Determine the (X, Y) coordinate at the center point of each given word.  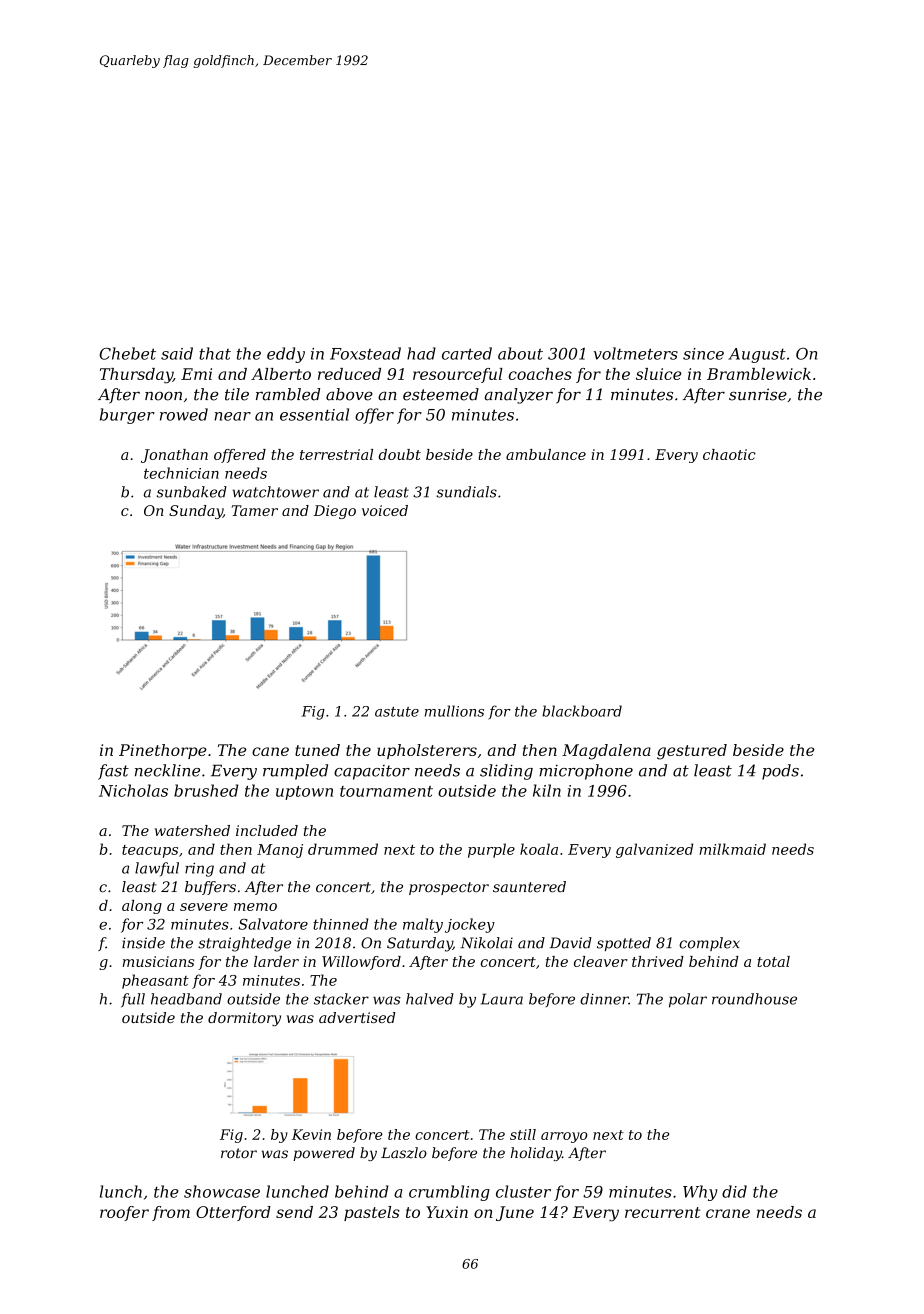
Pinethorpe (163, 751)
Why (700, 1193)
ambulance (546, 454)
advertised (357, 1017)
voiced (385, 510)
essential (314, 414)
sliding (506, 772)
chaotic (729, 454)
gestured (692, 752)
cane (270, 751)
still (523, 1134)
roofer (124, 1213)
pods (780, 772)
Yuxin (447, 1212)
